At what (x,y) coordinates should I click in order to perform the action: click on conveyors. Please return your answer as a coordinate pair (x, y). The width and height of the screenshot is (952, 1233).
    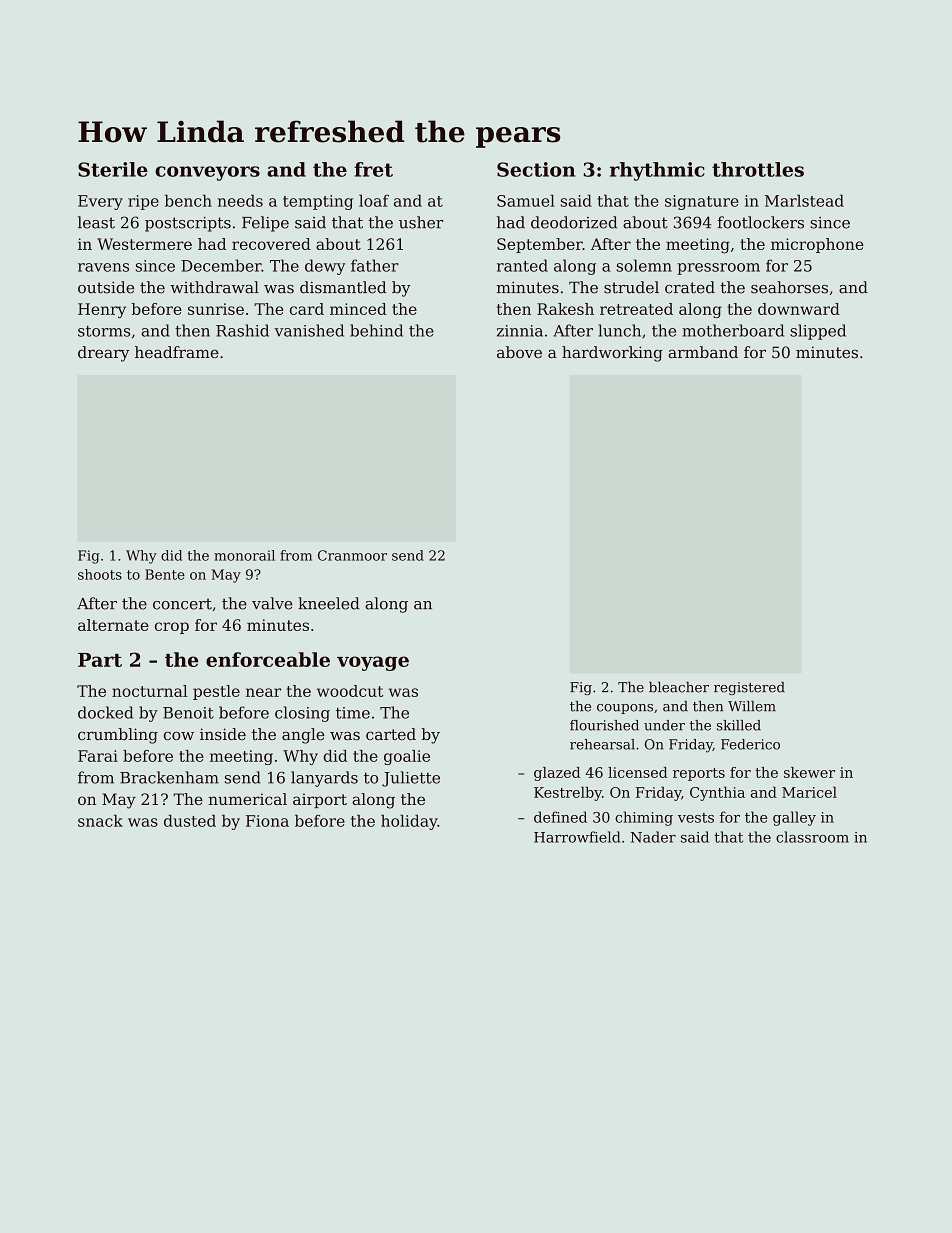
    Looking at the image, I should click on (207, 173).
